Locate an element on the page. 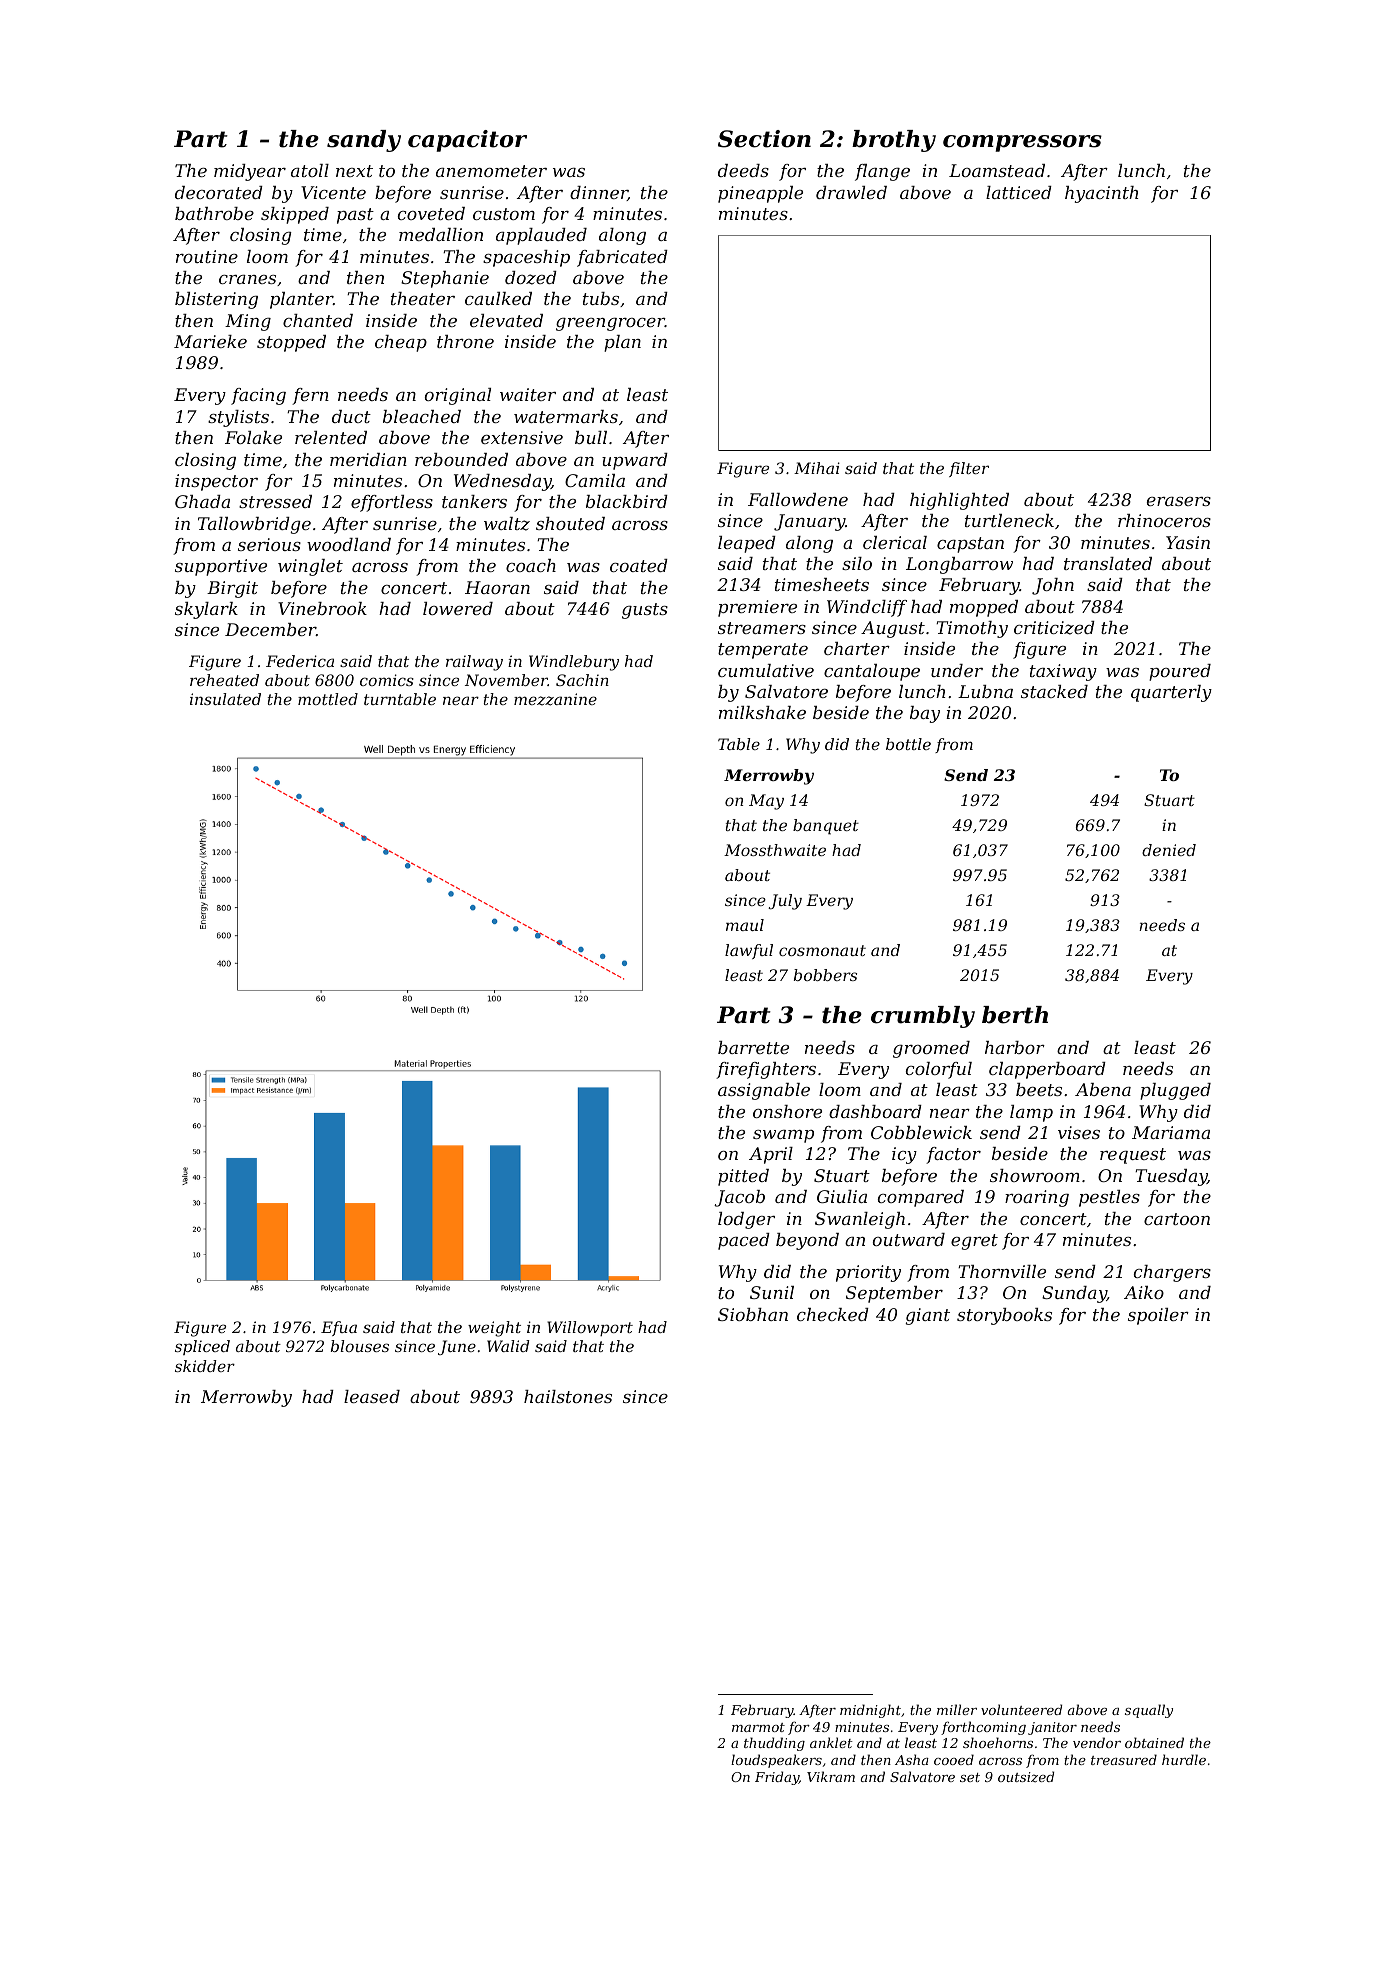 The height and width of the image is (1969, 1386). Siobhan is located at coordinates (753, 1314).
